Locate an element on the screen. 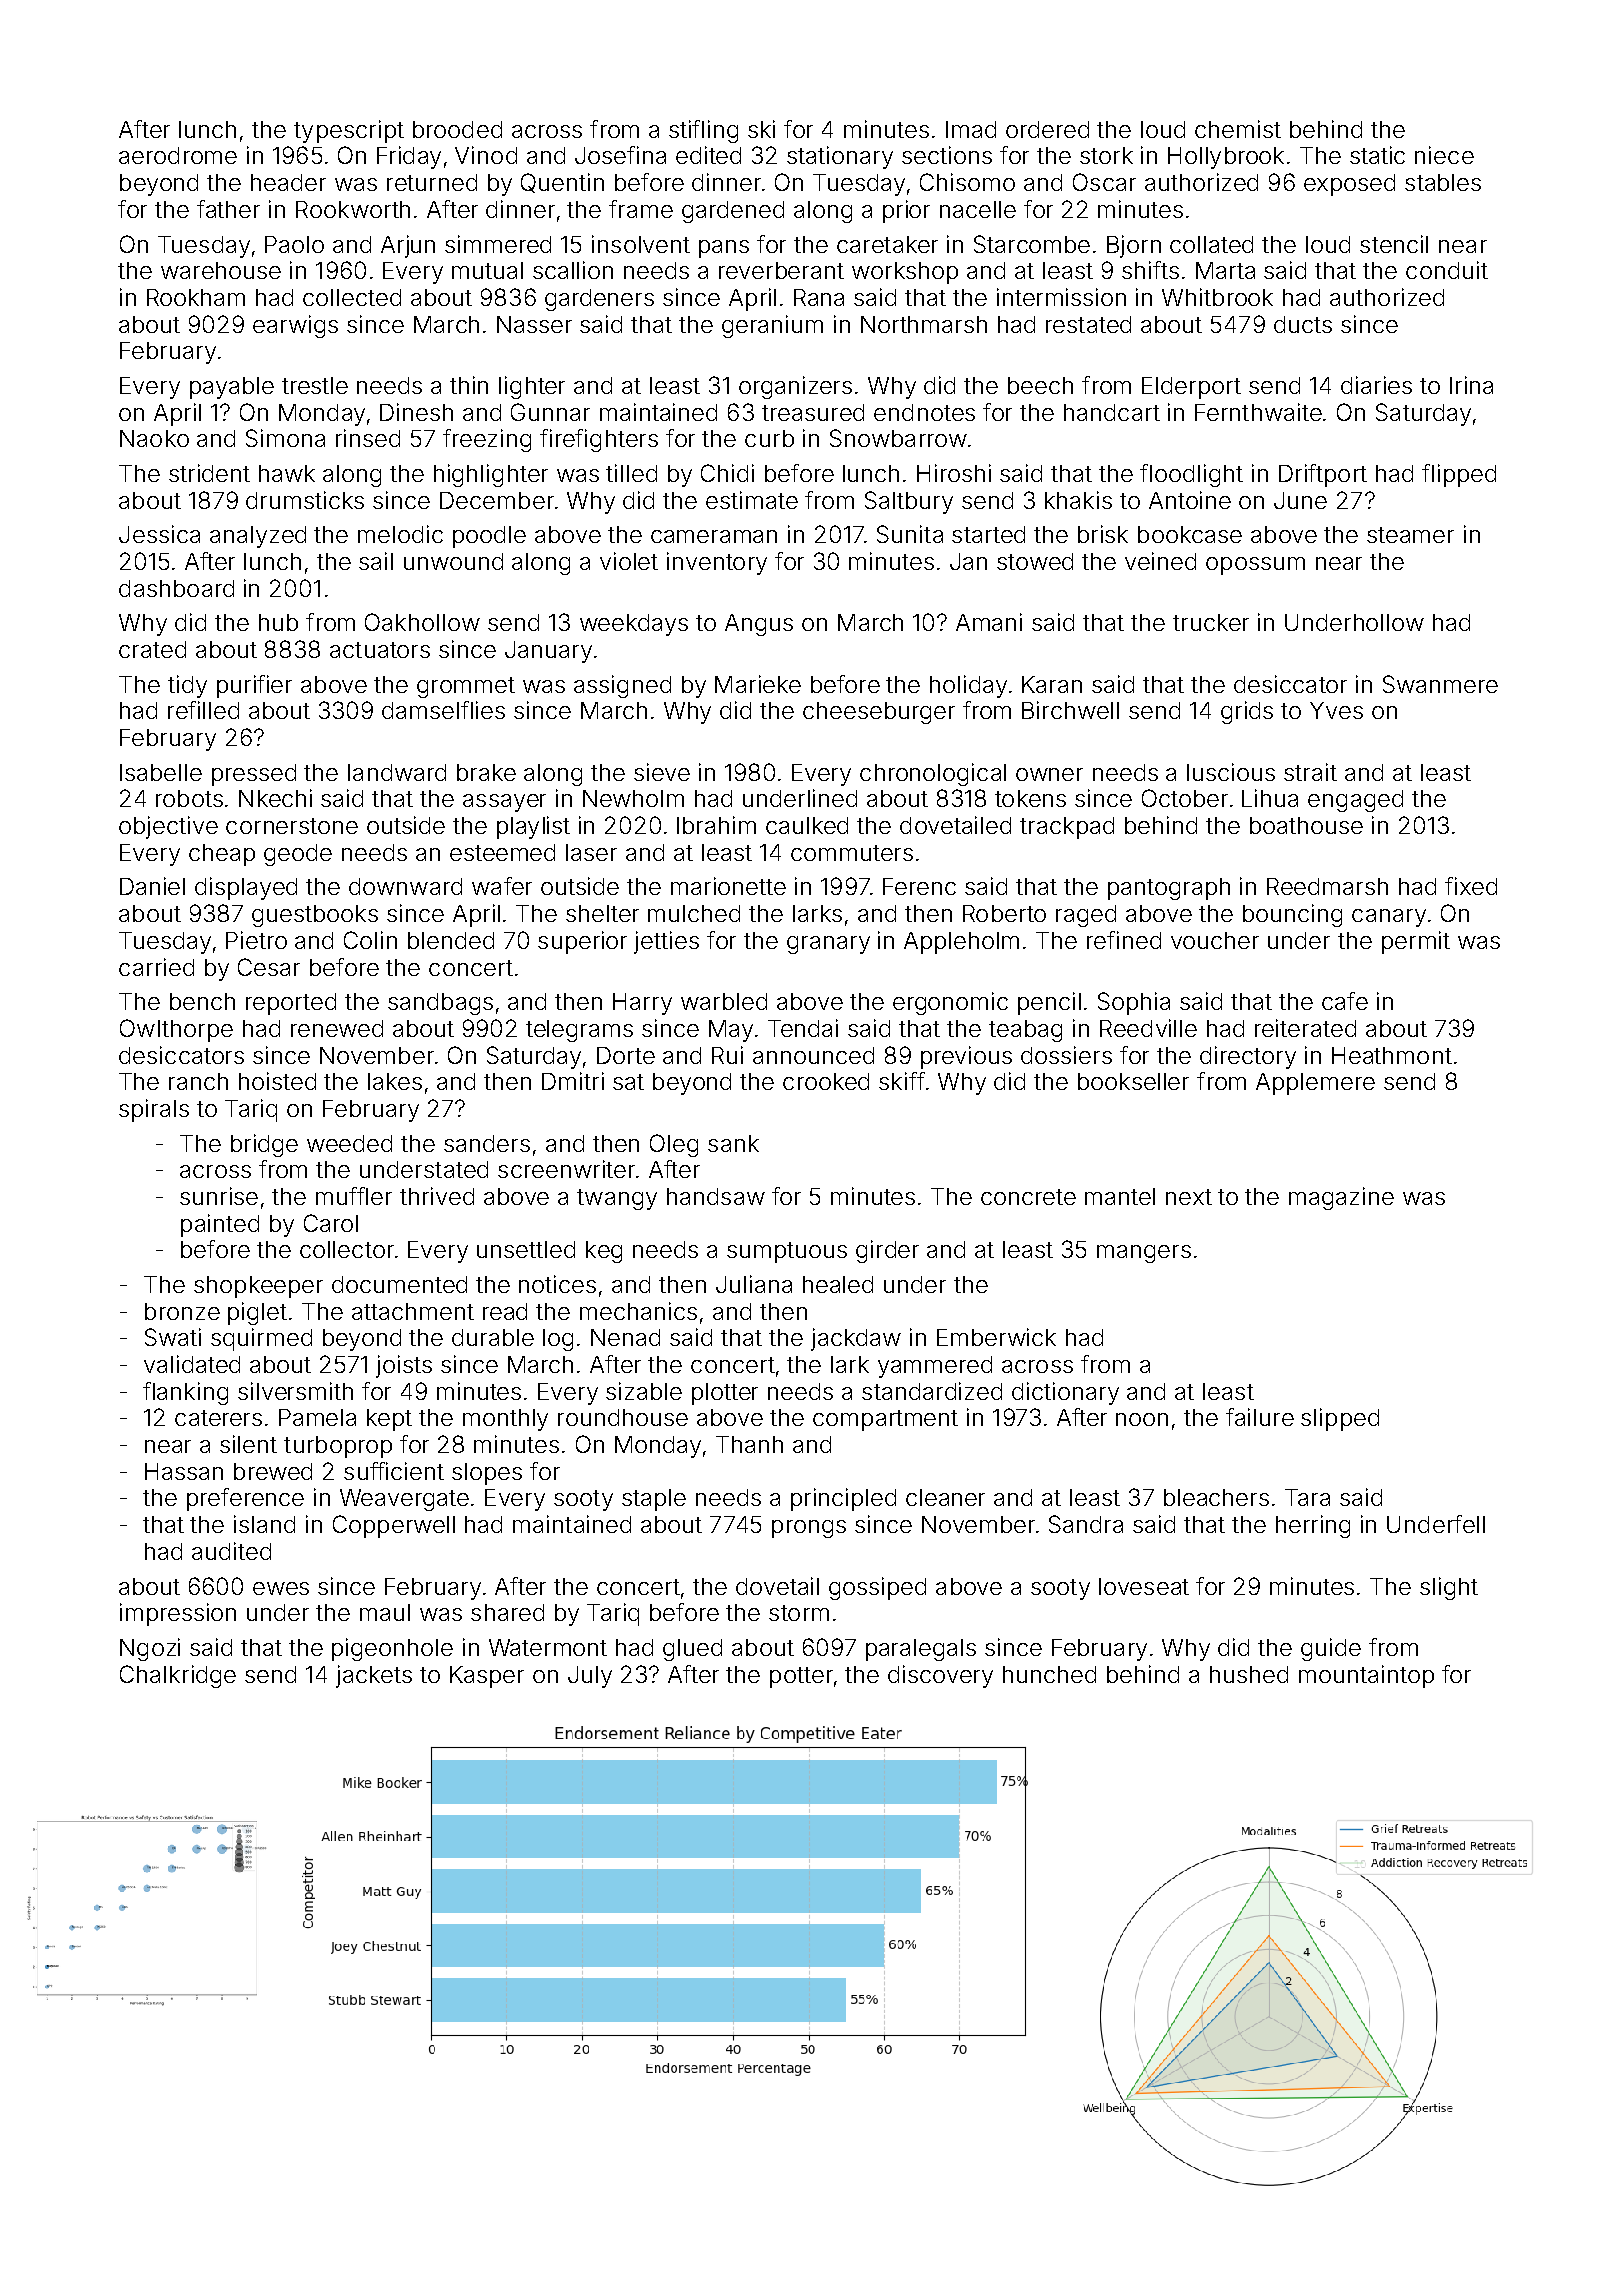  crated is located at coordinates (152, 649).
